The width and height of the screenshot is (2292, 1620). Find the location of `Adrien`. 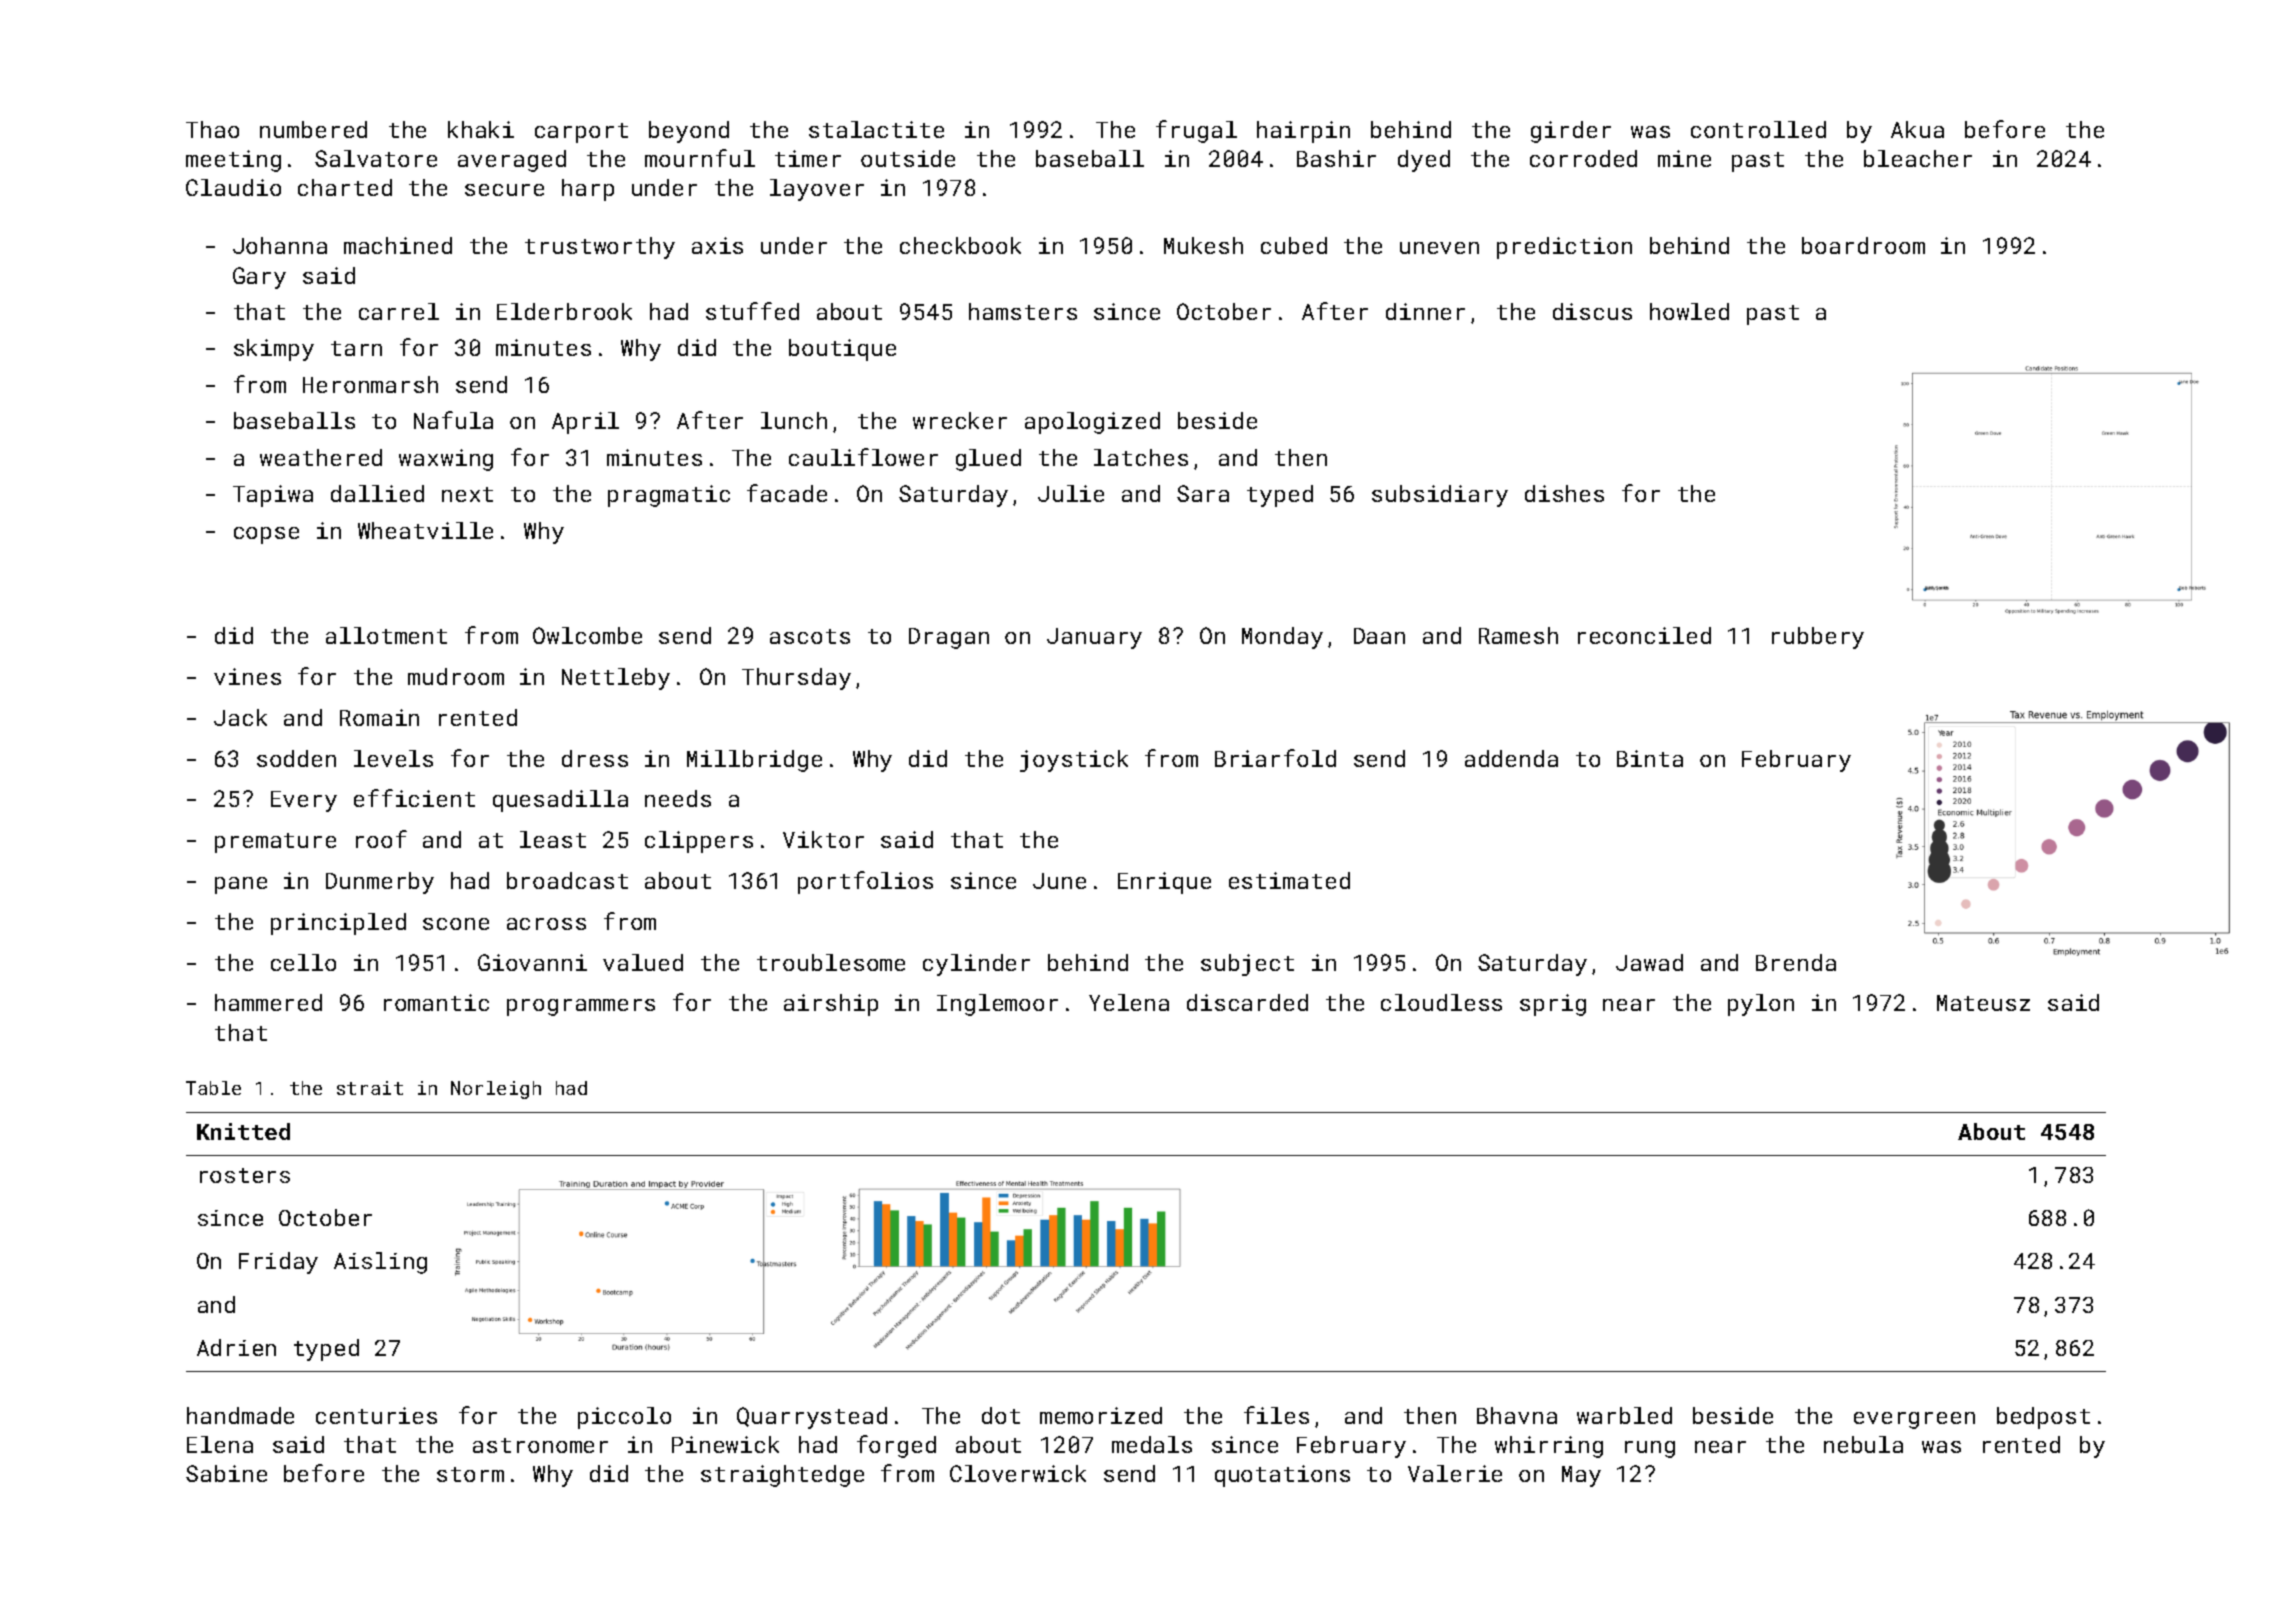

Adrien is located at coordinates (236, 1347).
